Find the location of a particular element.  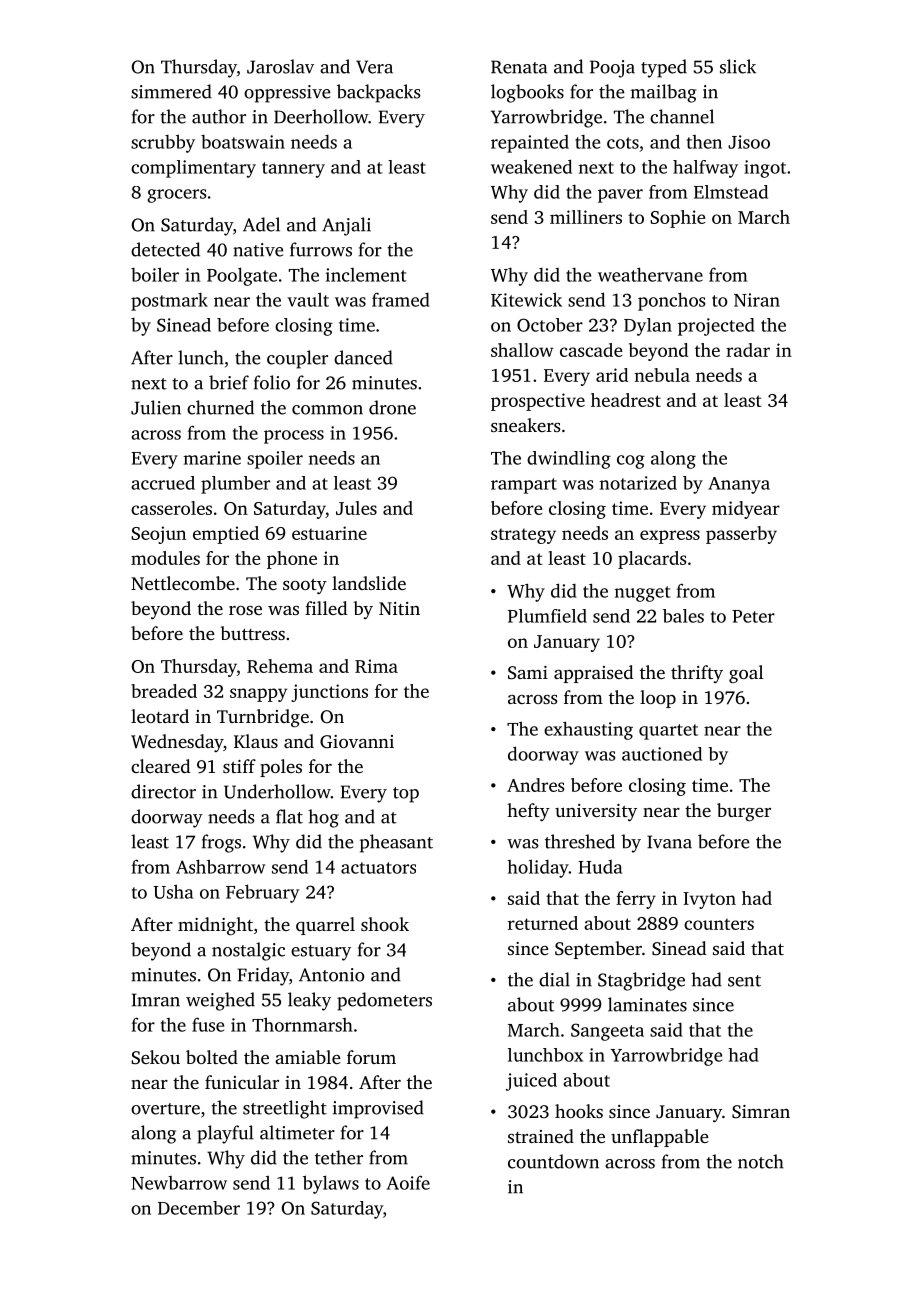

slick is located at coordinates (738, 66).
